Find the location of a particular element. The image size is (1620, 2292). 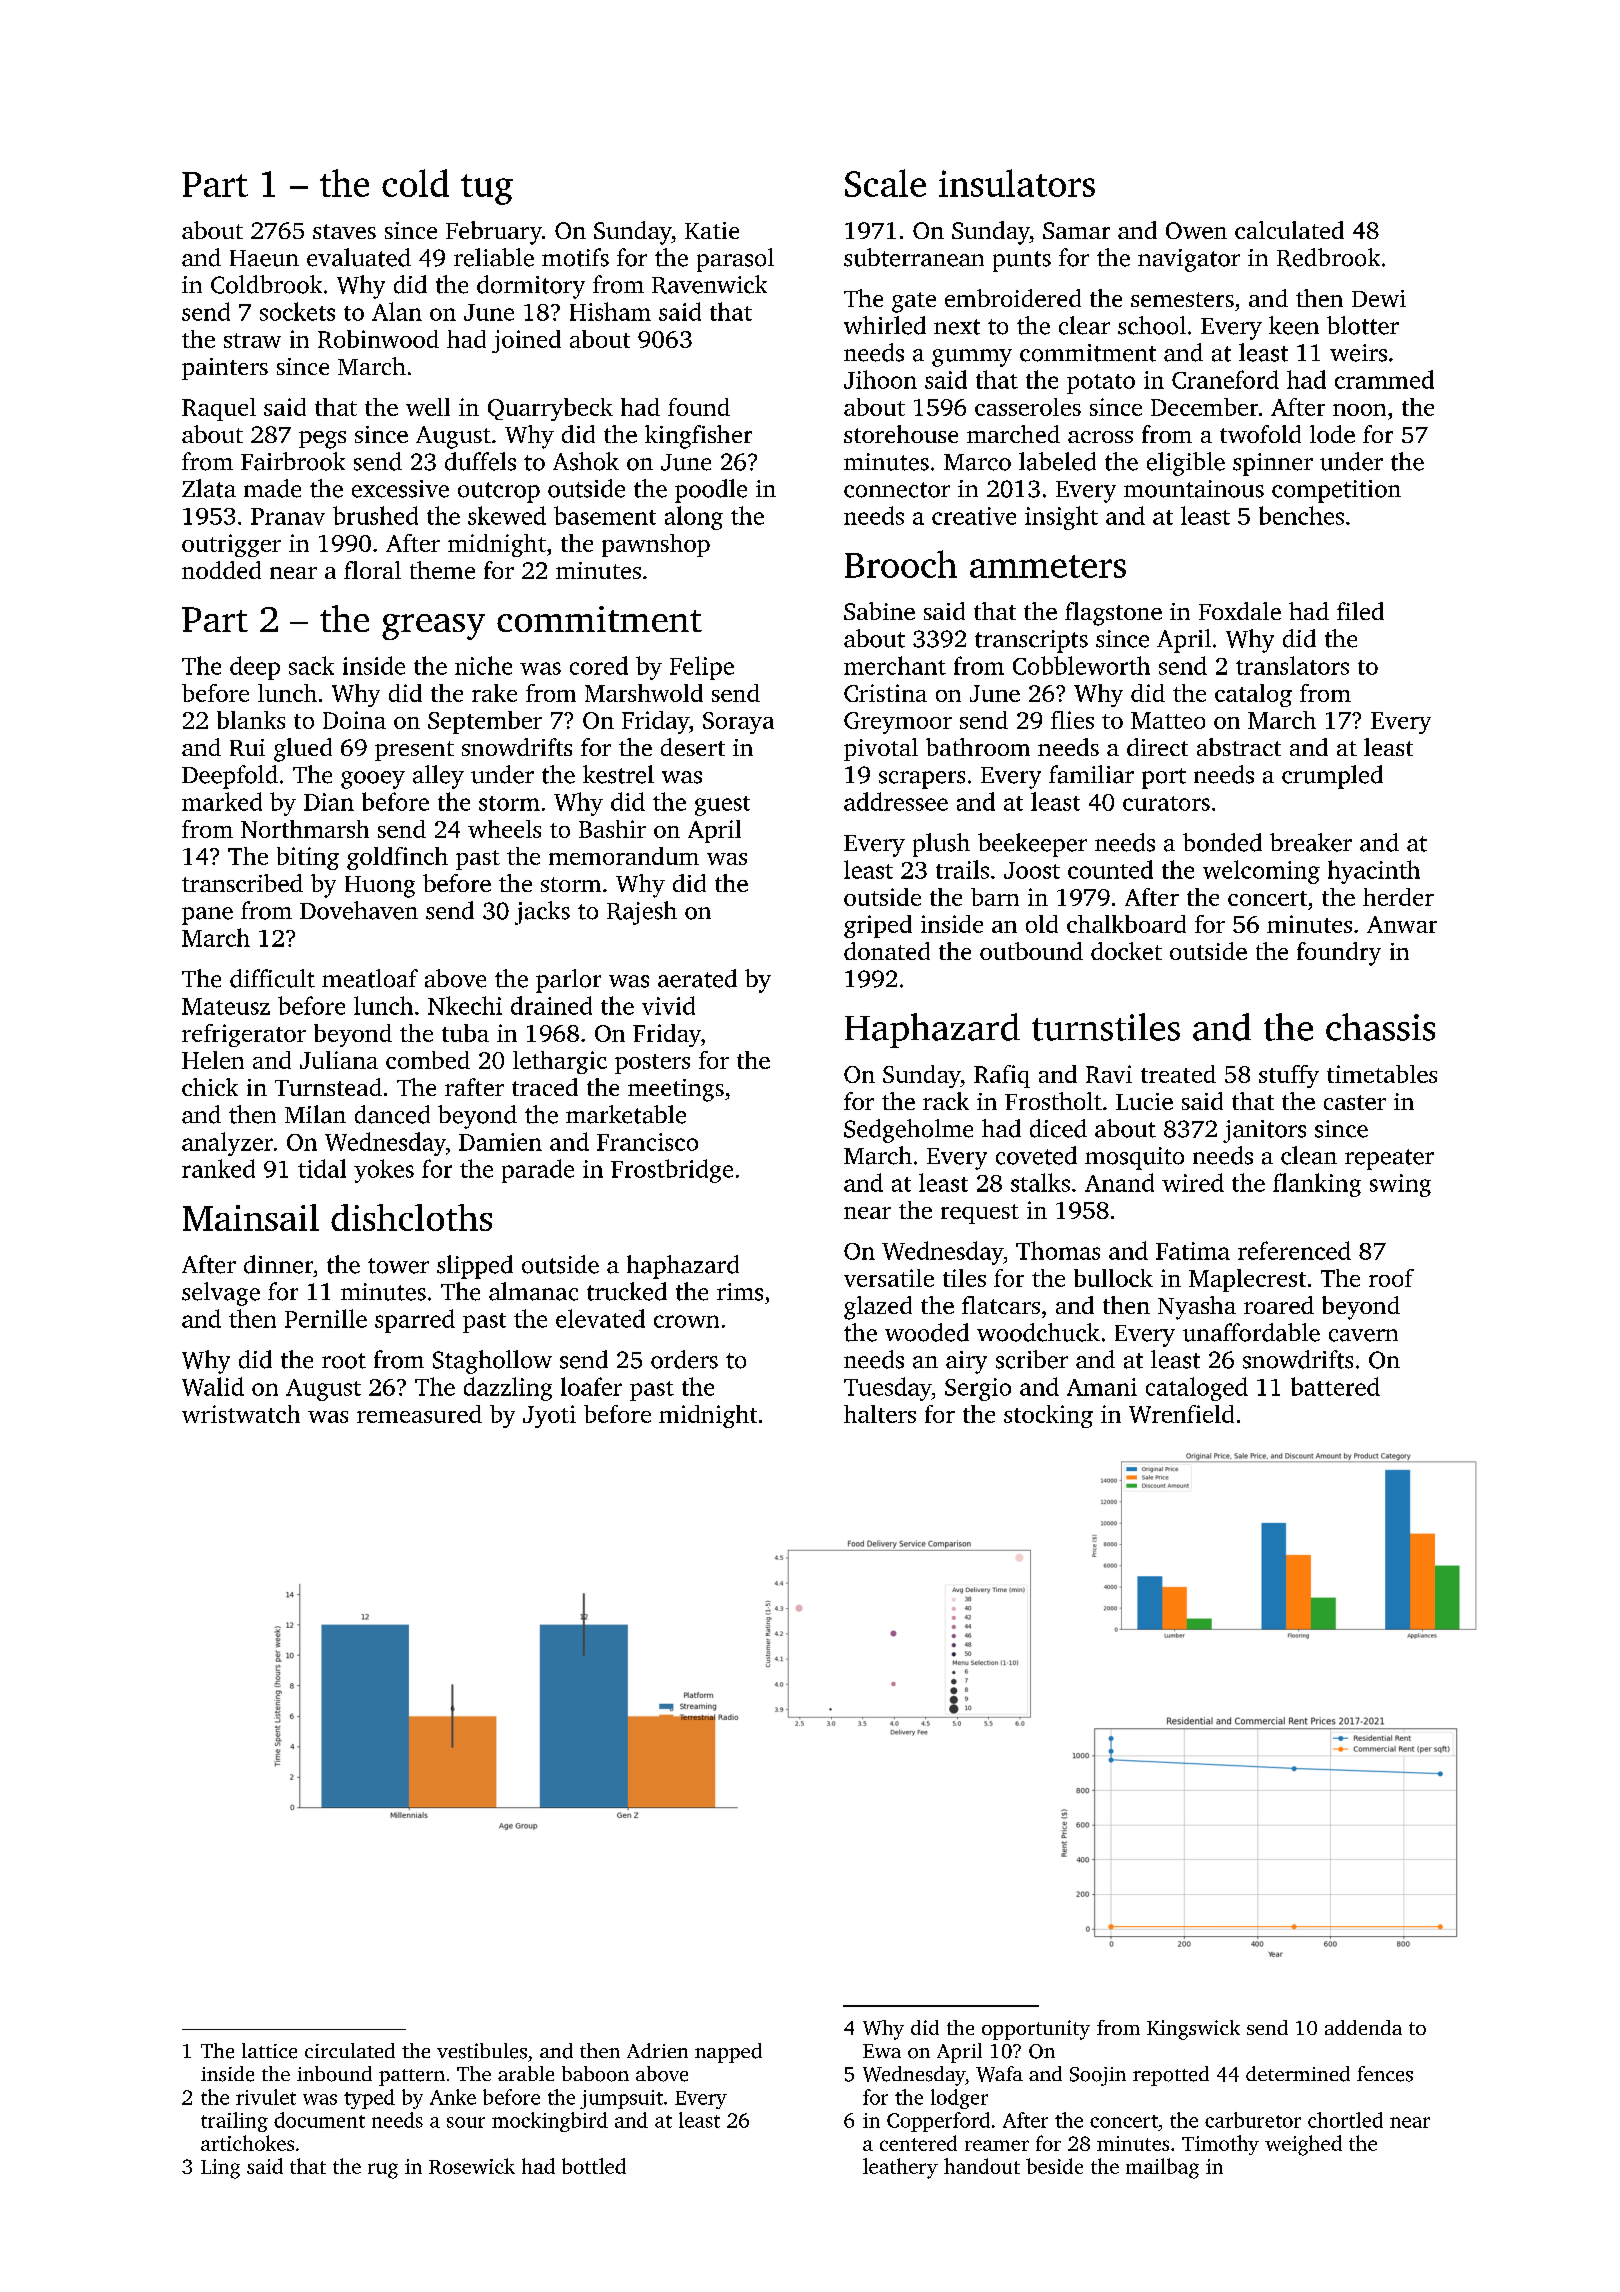

remeasured is located at coordinates (419, 1414).
